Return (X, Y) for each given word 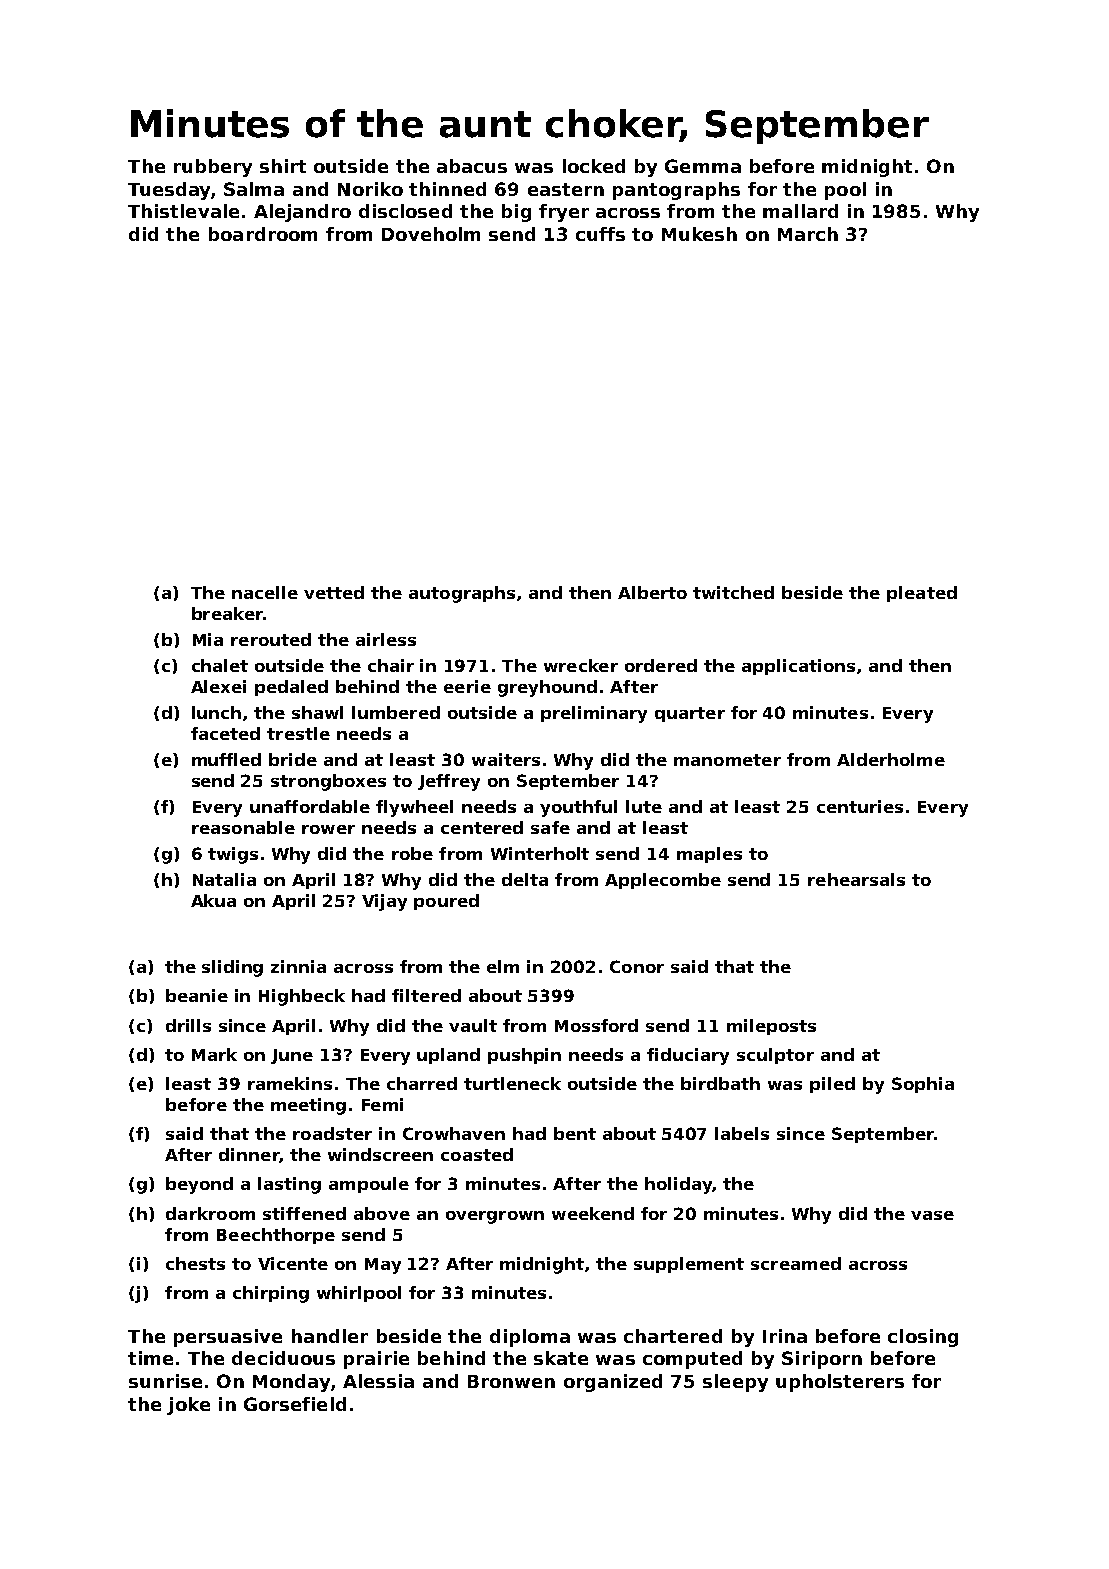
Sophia (923, 1085)
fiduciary (688, 1056)
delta (525, 879)
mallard (800, 211)
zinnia (298, 966)
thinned (447, 189)
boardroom (263, 234)
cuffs (600, 234)
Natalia (224, 879)
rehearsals (856, 879)
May (383, 1266)
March (808, 234)
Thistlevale (183, 211)
